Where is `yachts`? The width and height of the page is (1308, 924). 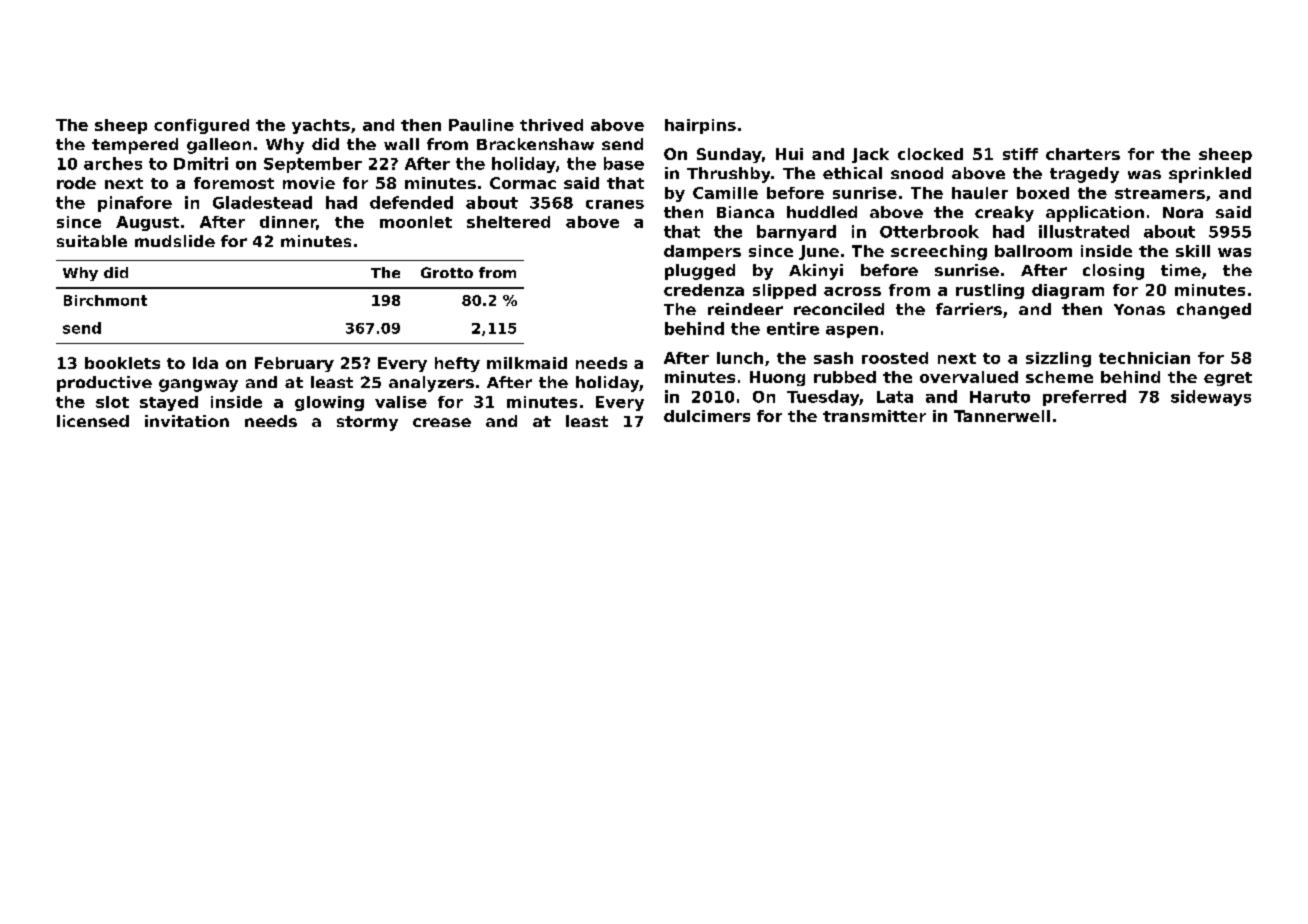
yachts is located at coordinates (321, 126).
